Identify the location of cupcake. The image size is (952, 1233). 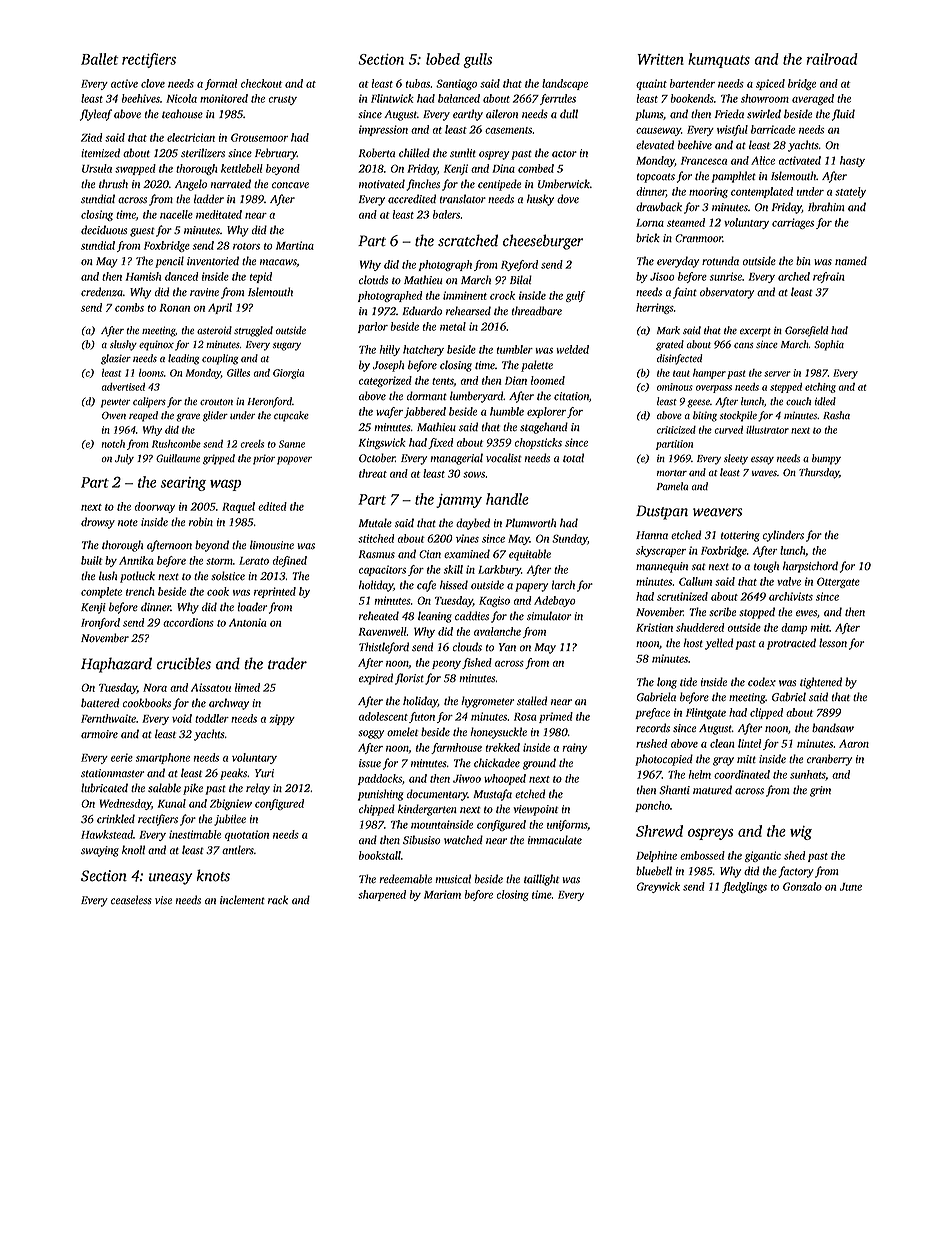
(291, 416).
